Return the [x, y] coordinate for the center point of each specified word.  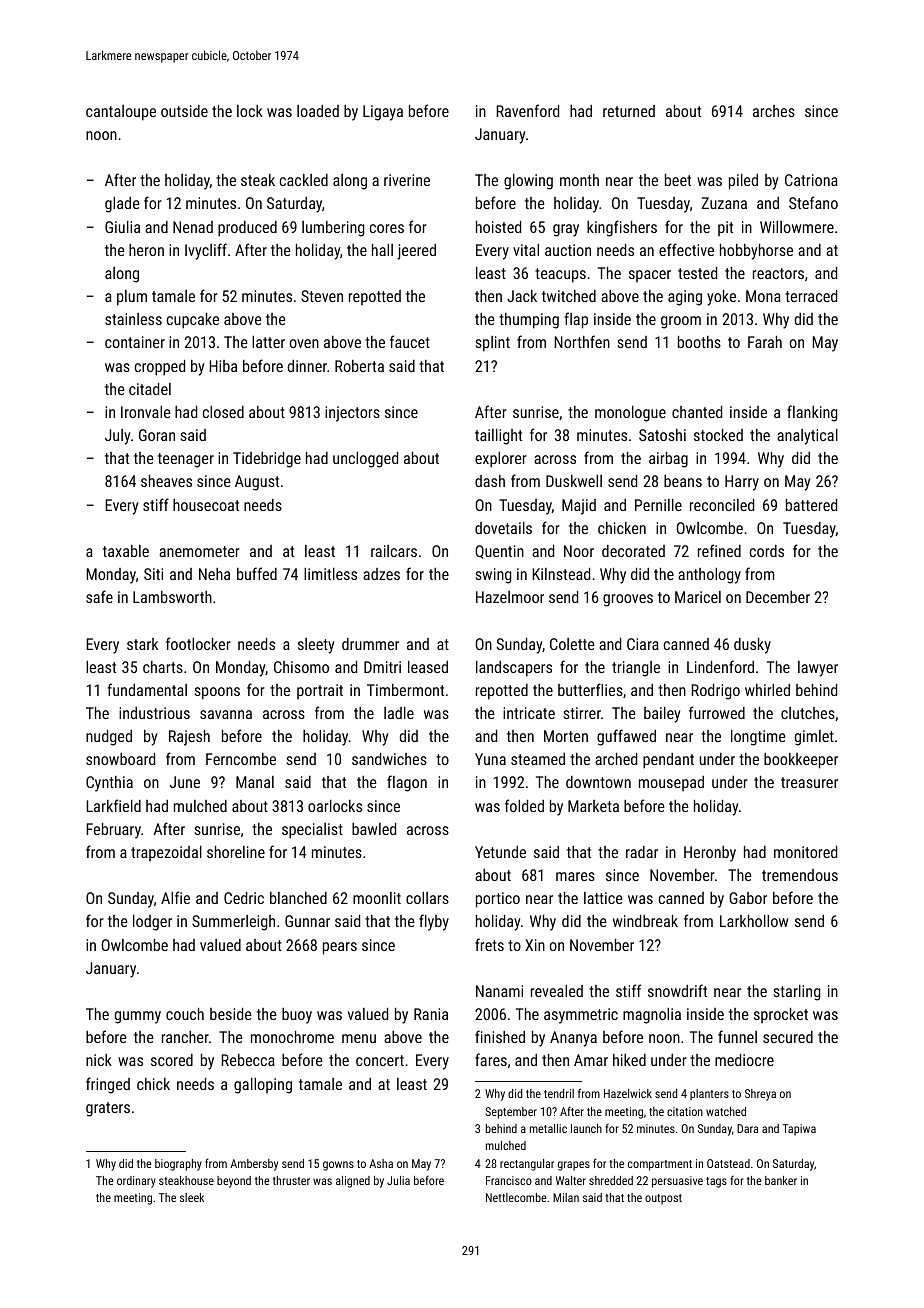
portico [498, 900]
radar [642, 852]
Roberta [359, 366]
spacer [650, 276]
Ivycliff [206, 251]
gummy [138, 1017]
